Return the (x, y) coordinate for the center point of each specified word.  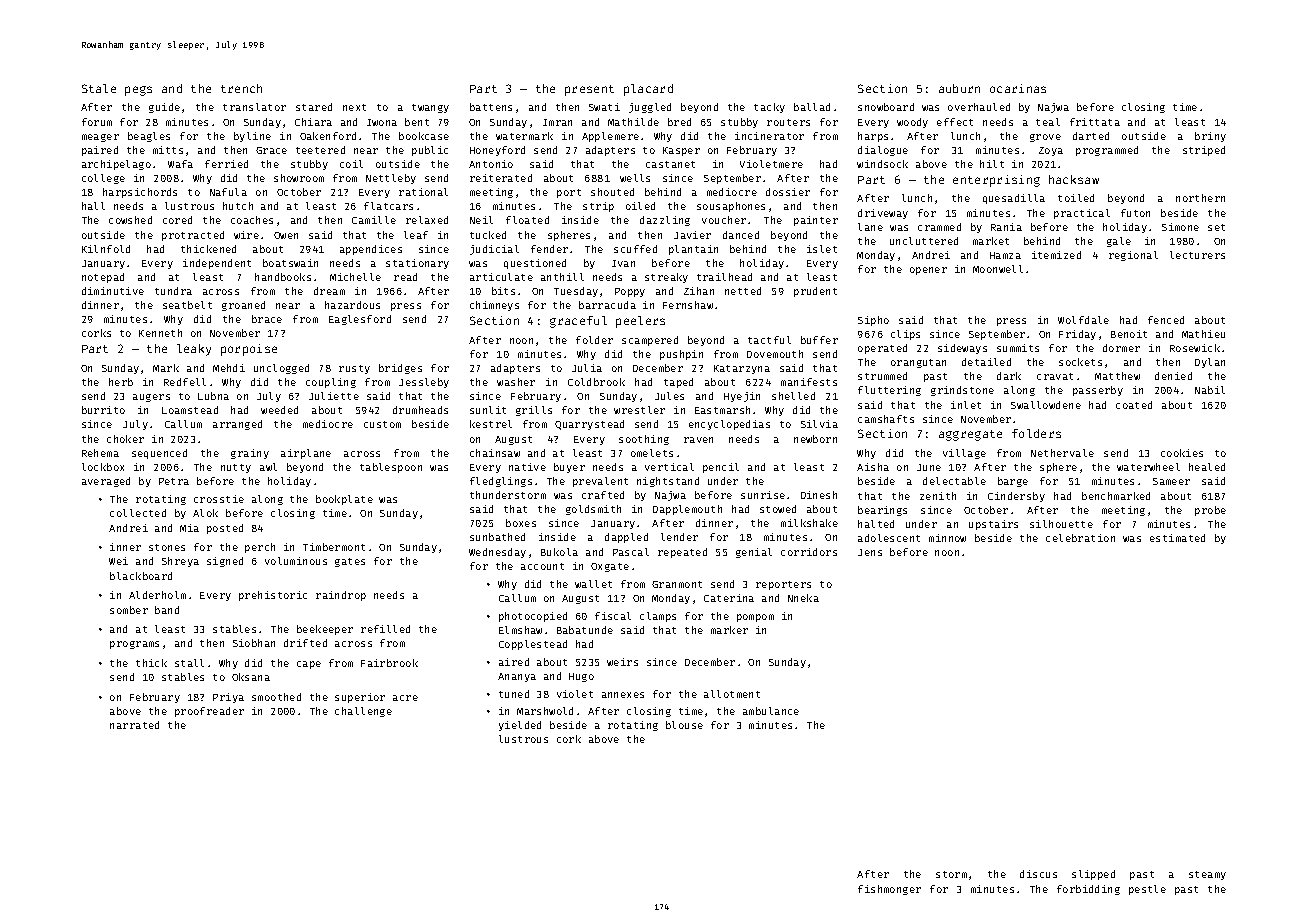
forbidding (1088, 890)
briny (1210, 137)
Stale (99, 88)
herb (121, 382)
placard (648, 90)
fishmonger (889, 890)
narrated (134, 725)
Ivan (623, 263)
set (1216, 227)
